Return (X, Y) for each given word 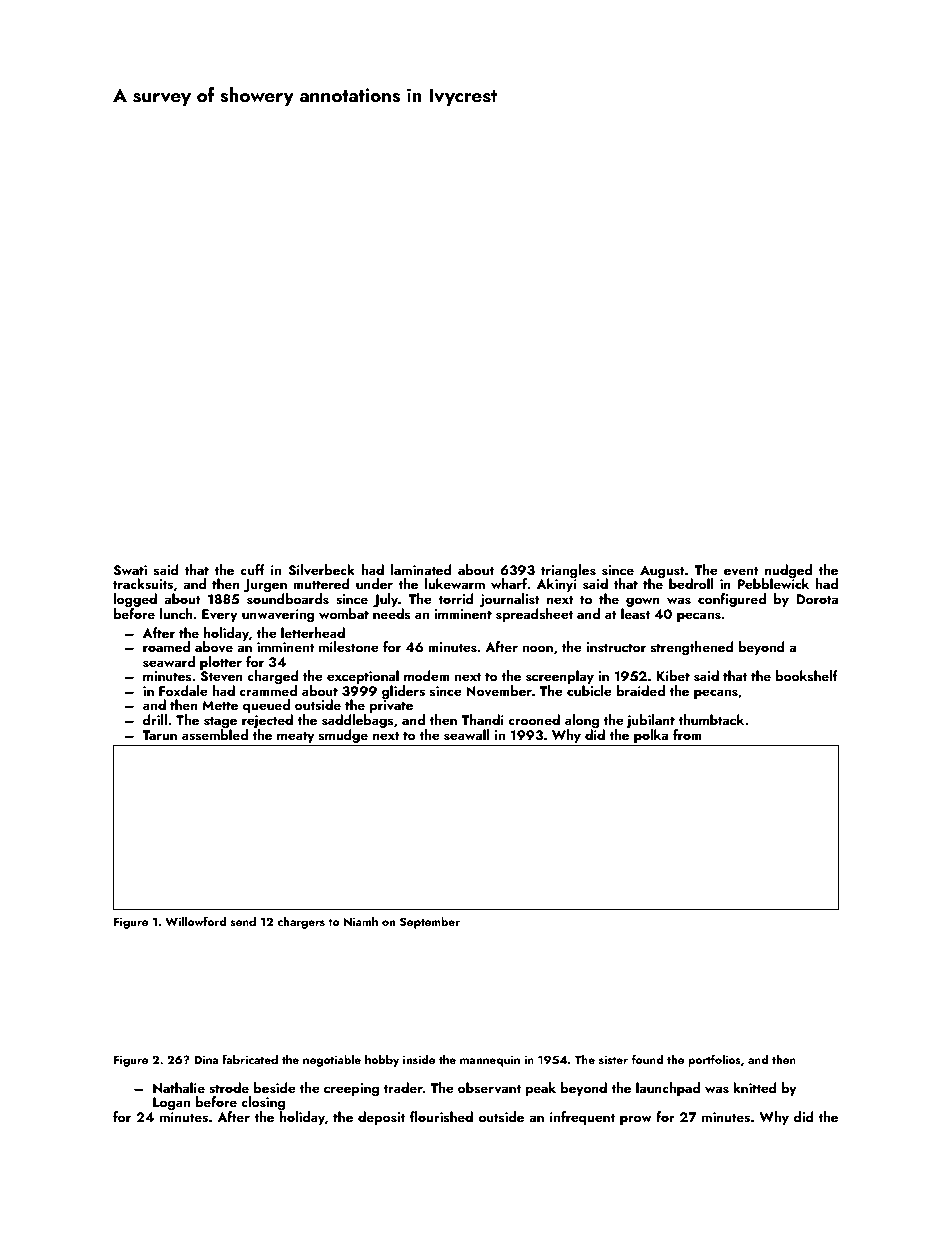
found (647, 1059)
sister (613, 1059)
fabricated (250, 1059)
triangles (568, 571)
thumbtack (711, 719)
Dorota (817, 599)
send (243, 921)
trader (403, 1087)
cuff (252, 569)
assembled (215, 735)
